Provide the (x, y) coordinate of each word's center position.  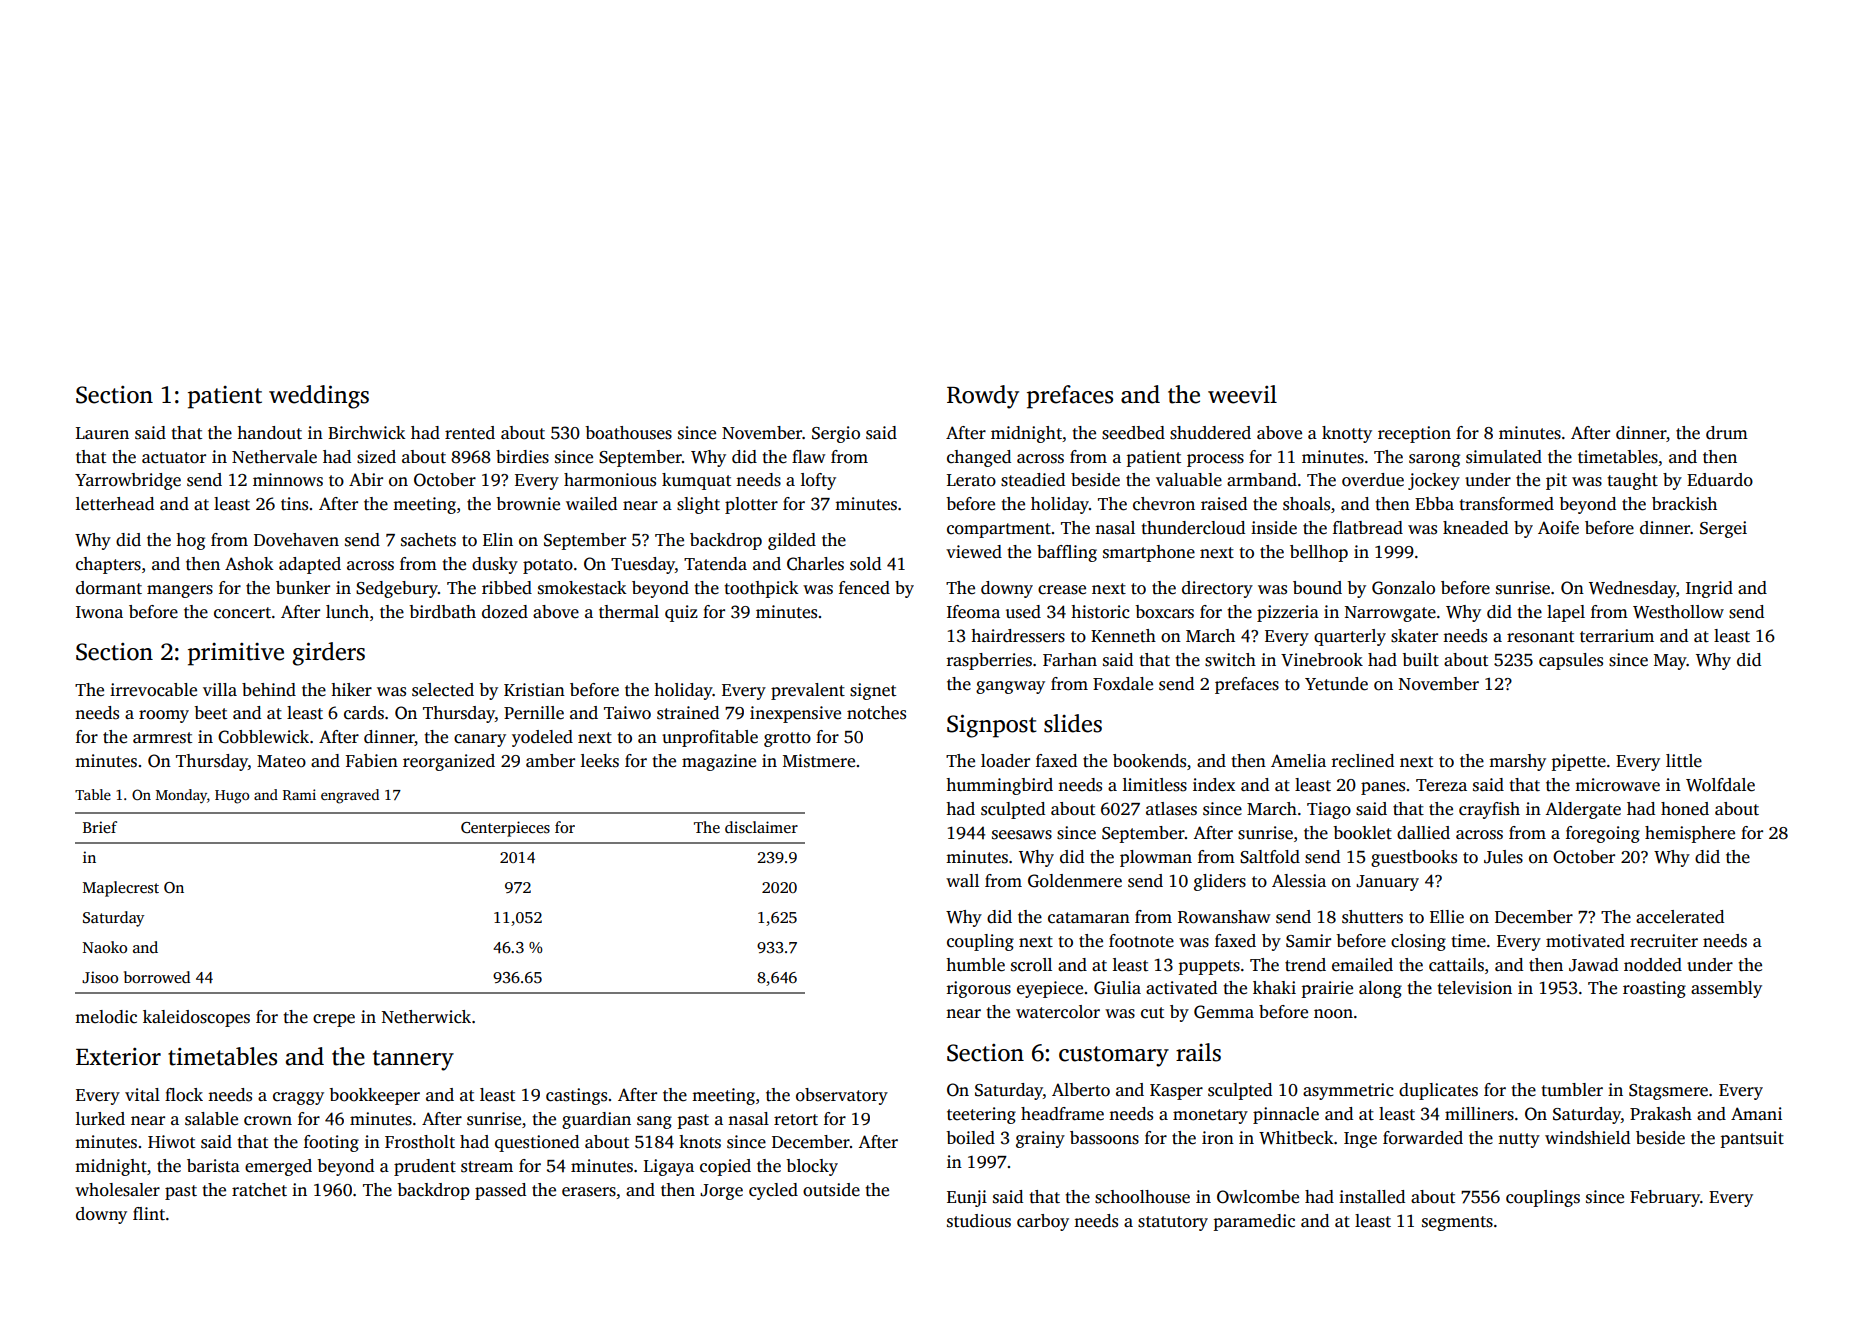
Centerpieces (505, 829)
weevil (1242, 394)
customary (1114, 1056)
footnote (1141, 941)
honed (1685, 809)
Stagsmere (1668, 1092)
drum (1727, 433)
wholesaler (117, 1190)
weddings (319, 397)
